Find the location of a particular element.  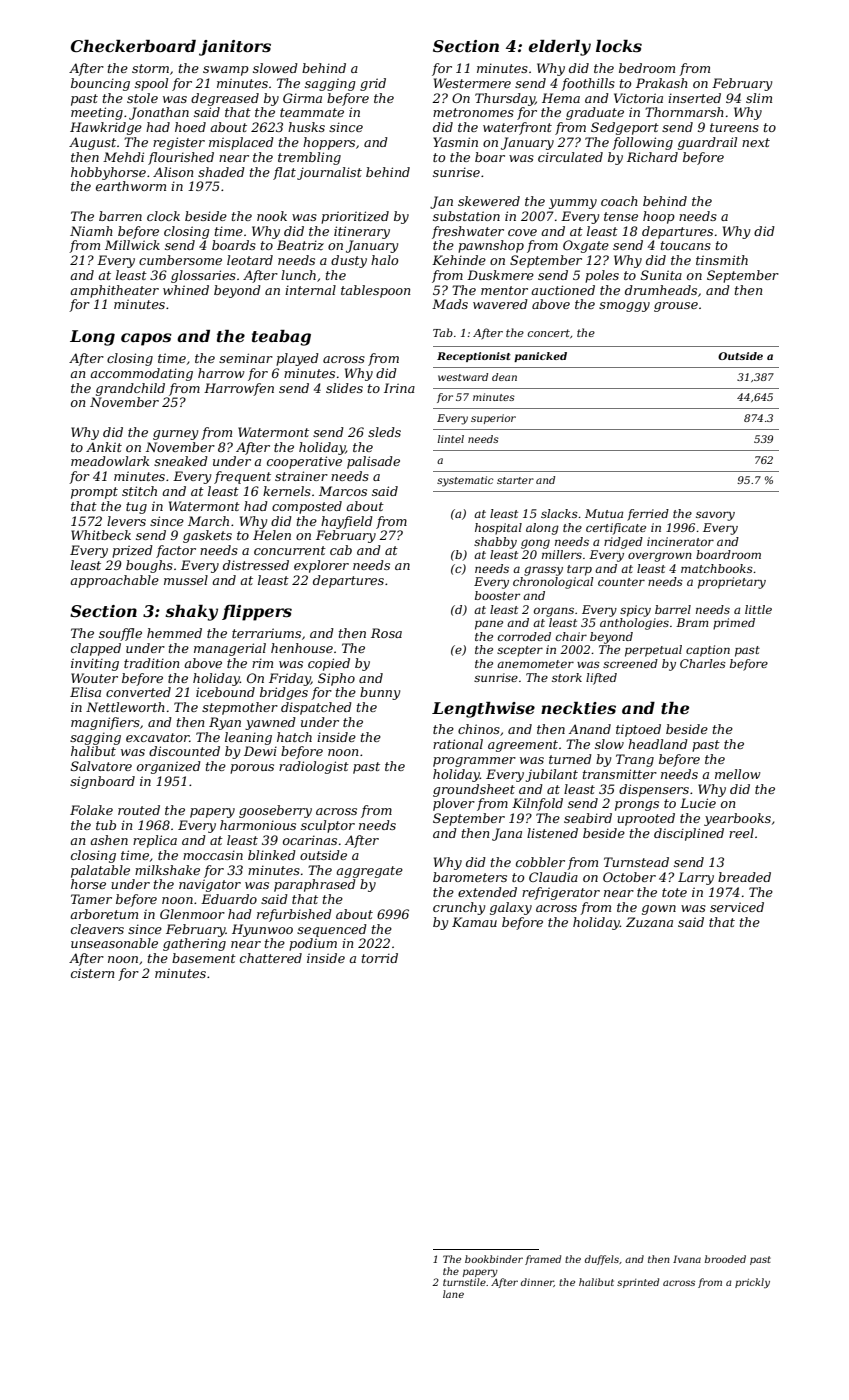

hayfield is located at coordinates (347, 522).
